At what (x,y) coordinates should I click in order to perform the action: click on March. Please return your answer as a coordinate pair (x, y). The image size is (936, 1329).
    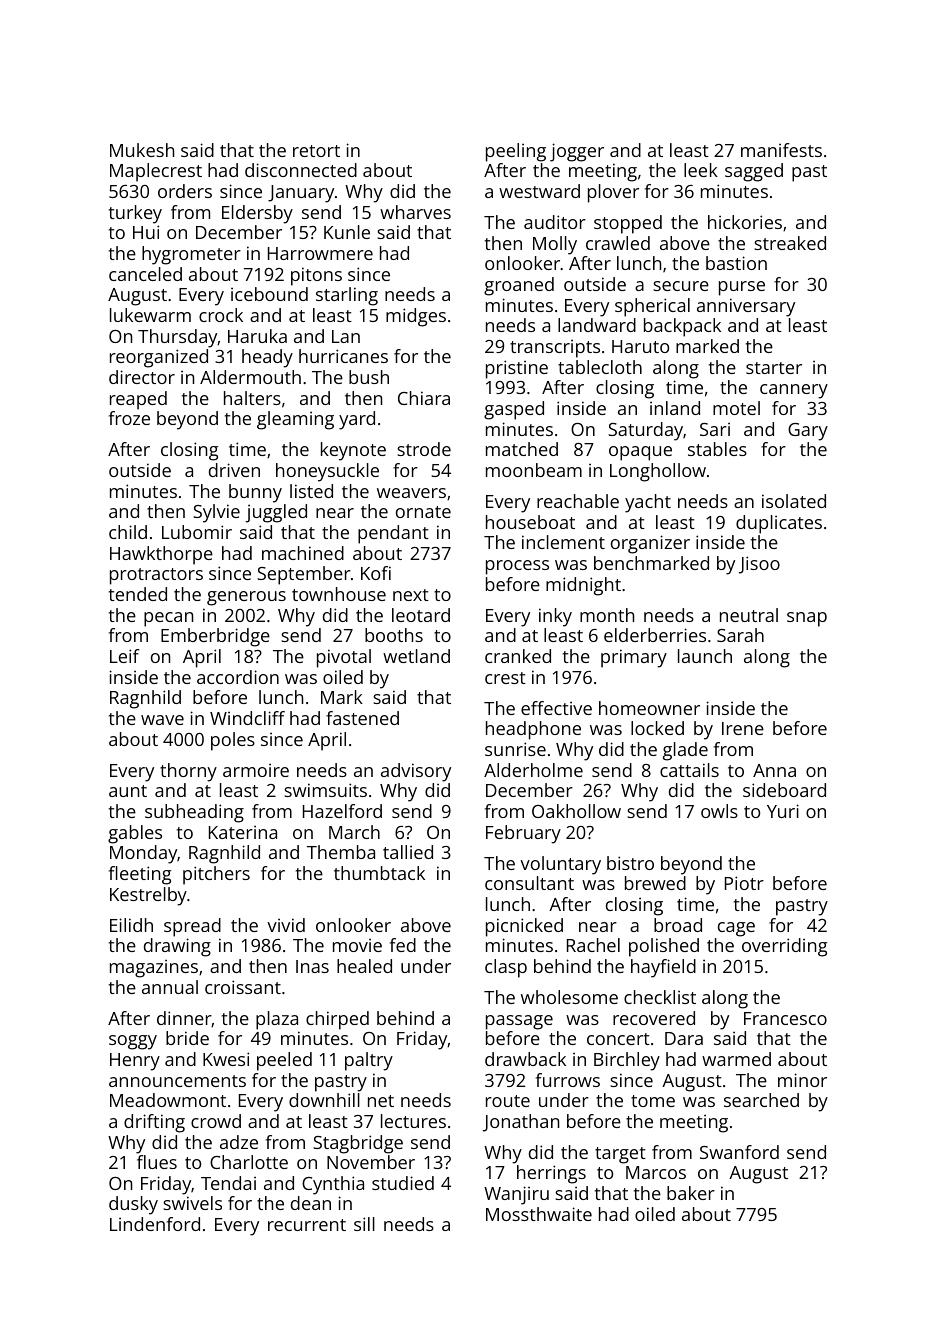
    Looking at the image, I should click on (354, 832).
